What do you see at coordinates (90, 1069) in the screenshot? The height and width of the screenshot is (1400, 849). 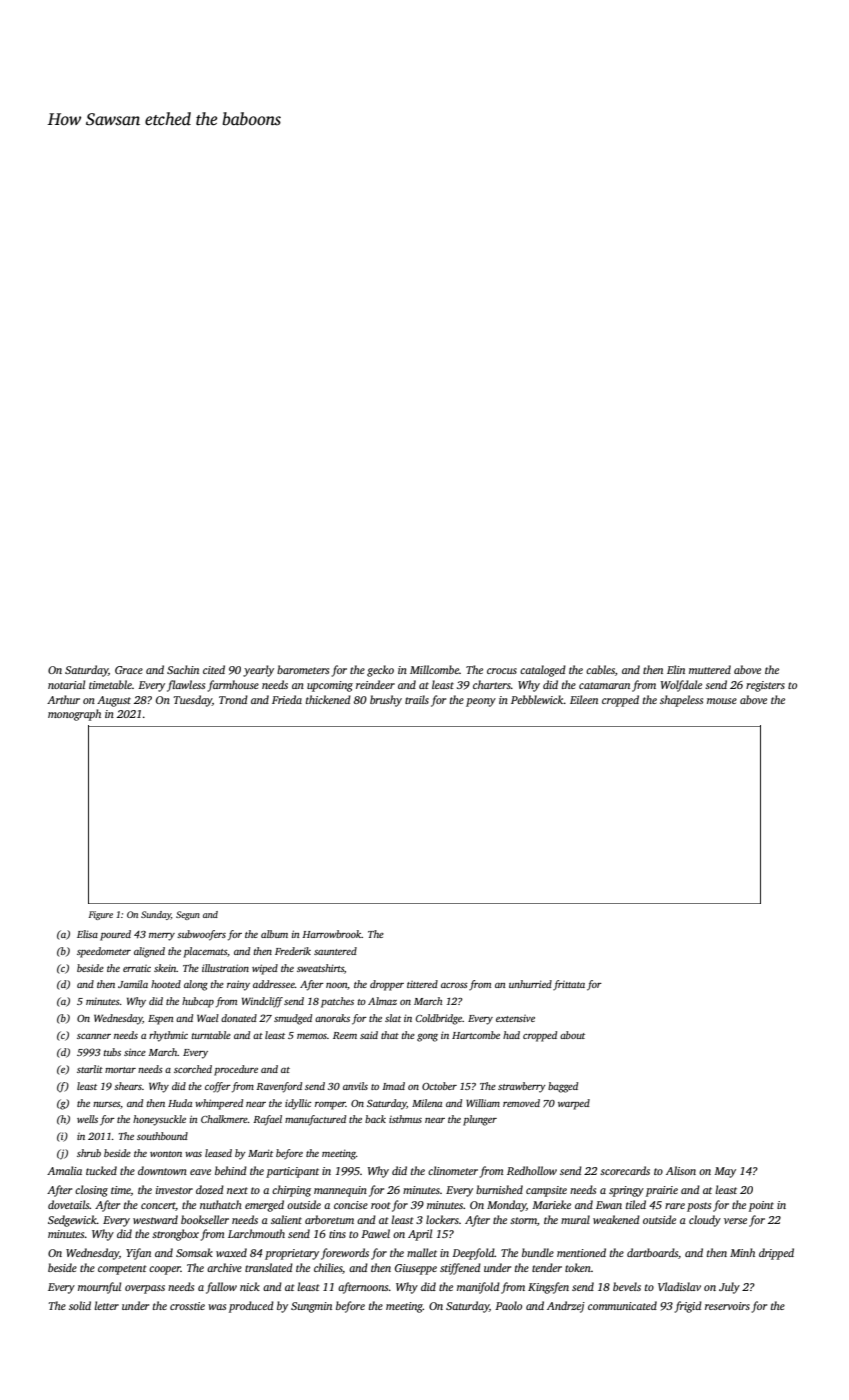 I see `starlit` at bounding box center [90, 1069].
